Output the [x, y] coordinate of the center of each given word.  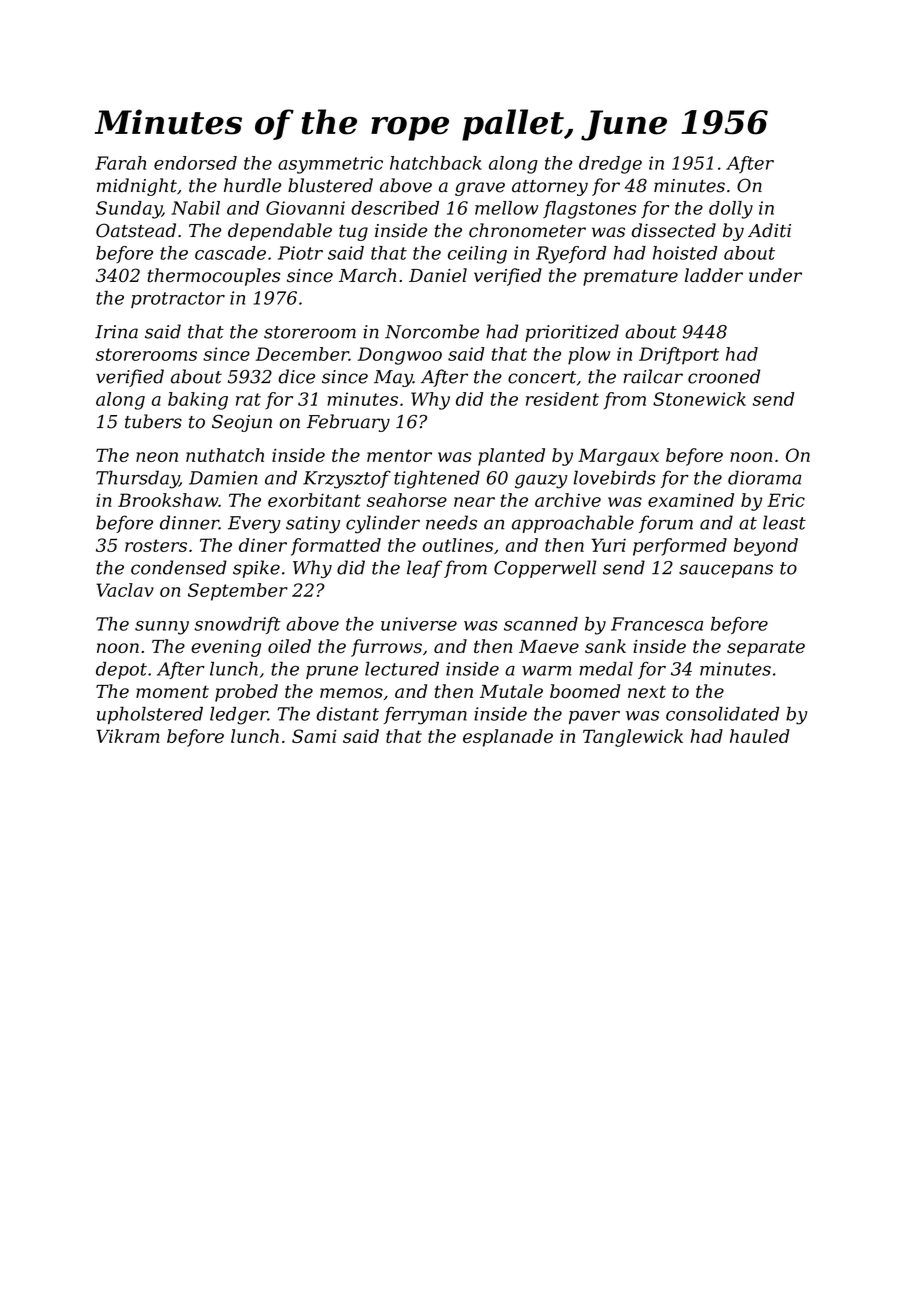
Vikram [128, 736]
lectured [402, 668]
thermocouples [214, 277]
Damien [223, 478]
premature [630, 278]
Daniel [438, 275]
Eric [786, 500]
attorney [550, 188]
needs [451, 522]
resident [562, 399]
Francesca [657, 624]
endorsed [195, 163]
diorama [764, 477]
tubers [153, 421]
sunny [162, 628]
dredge [610, 165]
